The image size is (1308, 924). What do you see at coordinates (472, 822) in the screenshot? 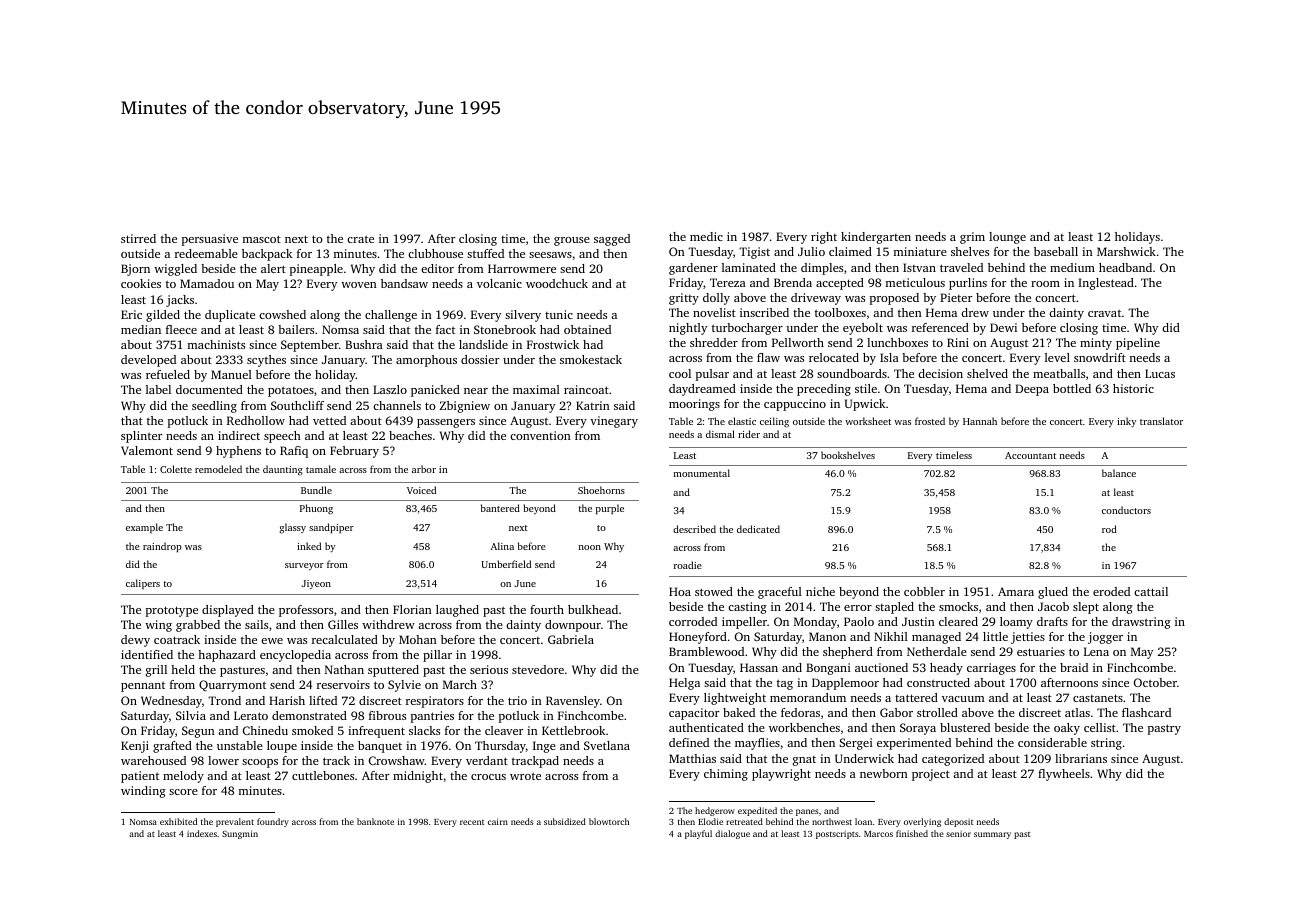
I see `recent` at bounding box center [472, 822].
